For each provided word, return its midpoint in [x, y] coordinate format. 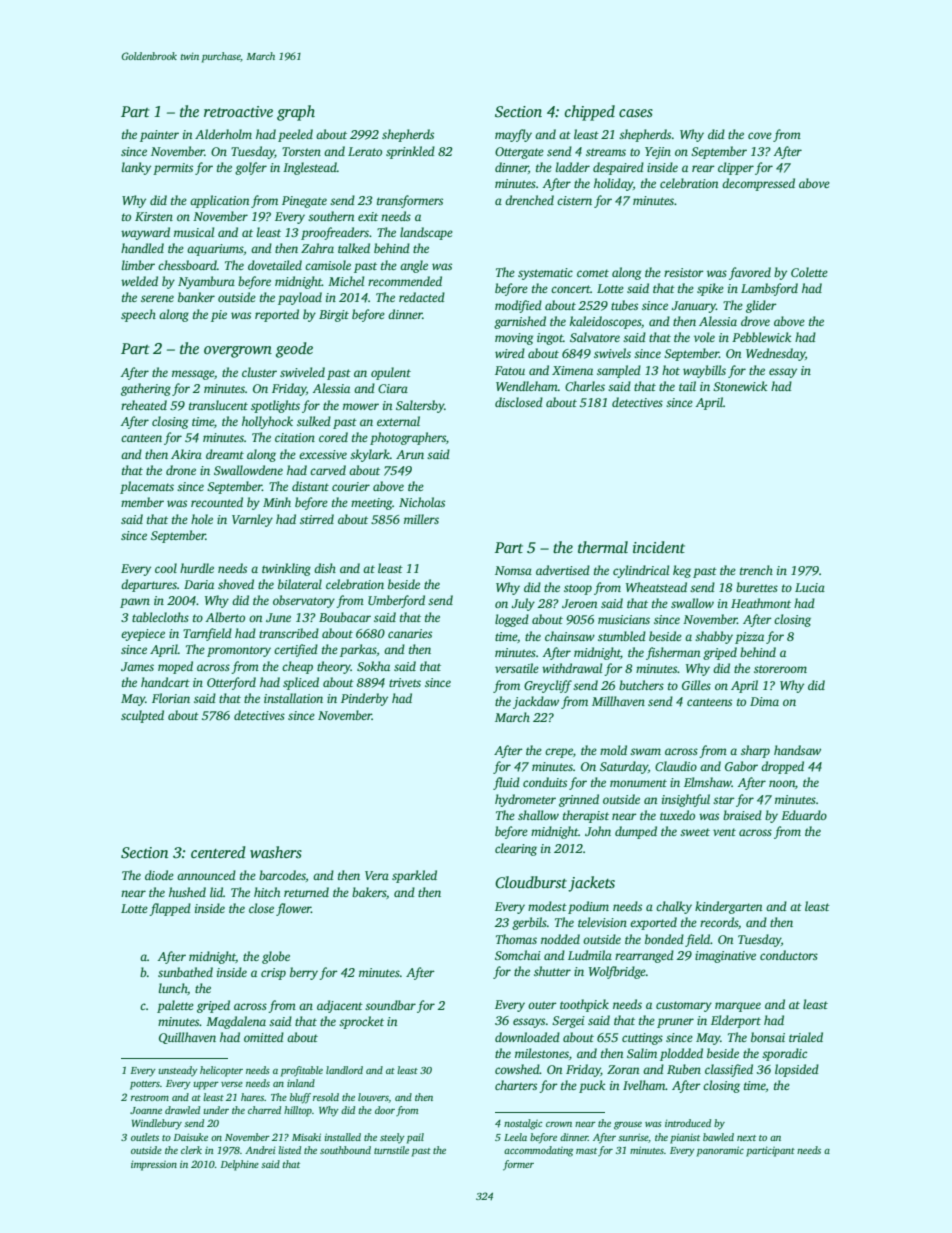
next [746, 1138]
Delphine [240, 1165]
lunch [173, 988]
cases [636, 113]
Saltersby [420, 406]
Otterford [231, 683]
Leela [515, 1137]
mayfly [513, 135]
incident [659, 547]
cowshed [517, 1069]
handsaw [797, 750]
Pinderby [364, 699]
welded [139, 281]
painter [159, 136]
